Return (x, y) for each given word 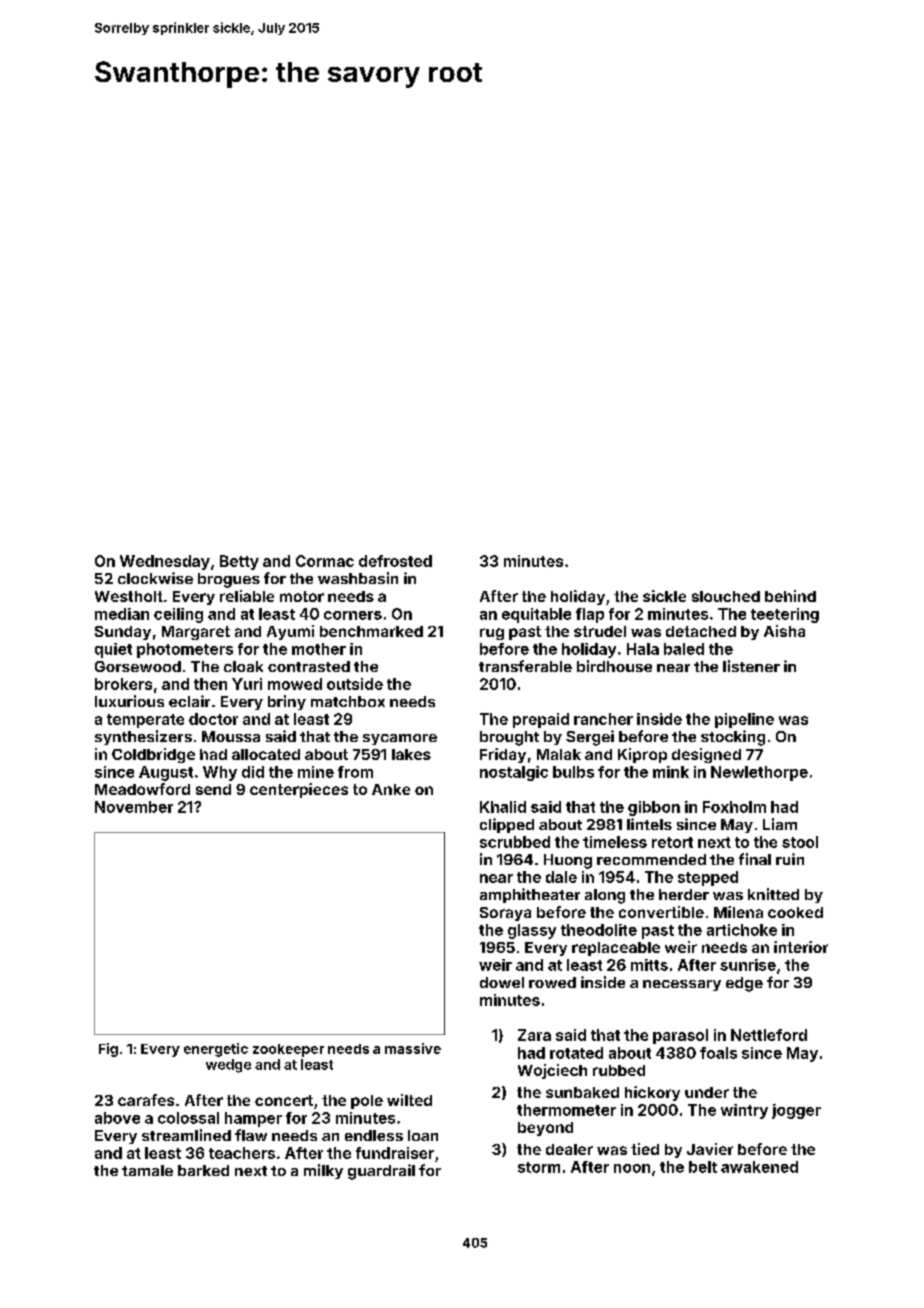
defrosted (395, 561)
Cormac (325, 561)
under (707, 1092)
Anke (391, 789)
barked (203, 1170)
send (213, 789)
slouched (726, 596)
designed (706, 755)
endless (374, 1135)
